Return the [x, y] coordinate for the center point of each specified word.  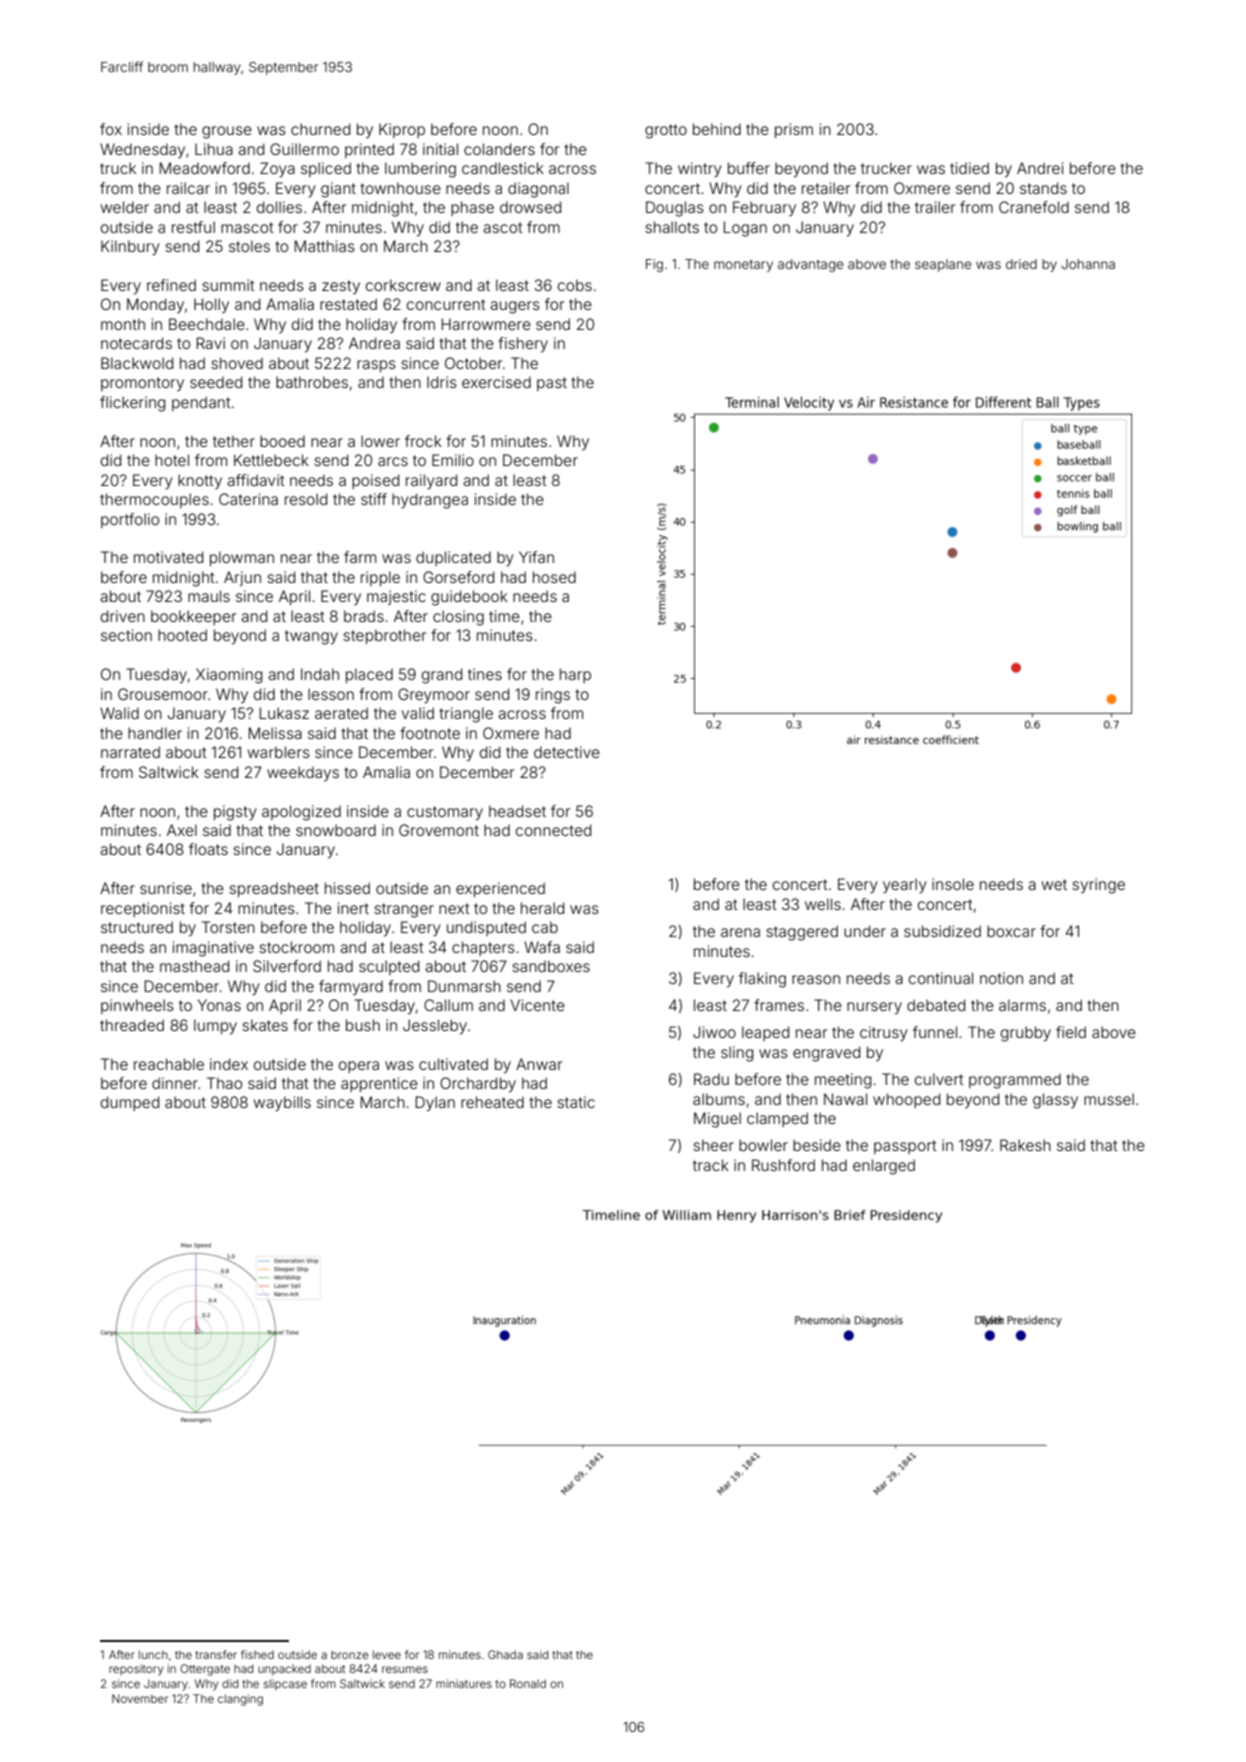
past [552, 384]
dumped [130, 1103]
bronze [350, 1654]
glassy [1055, 1101]
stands [1043, 188]
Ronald [528, 1683]
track [711, 1165]
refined [171, 285]
